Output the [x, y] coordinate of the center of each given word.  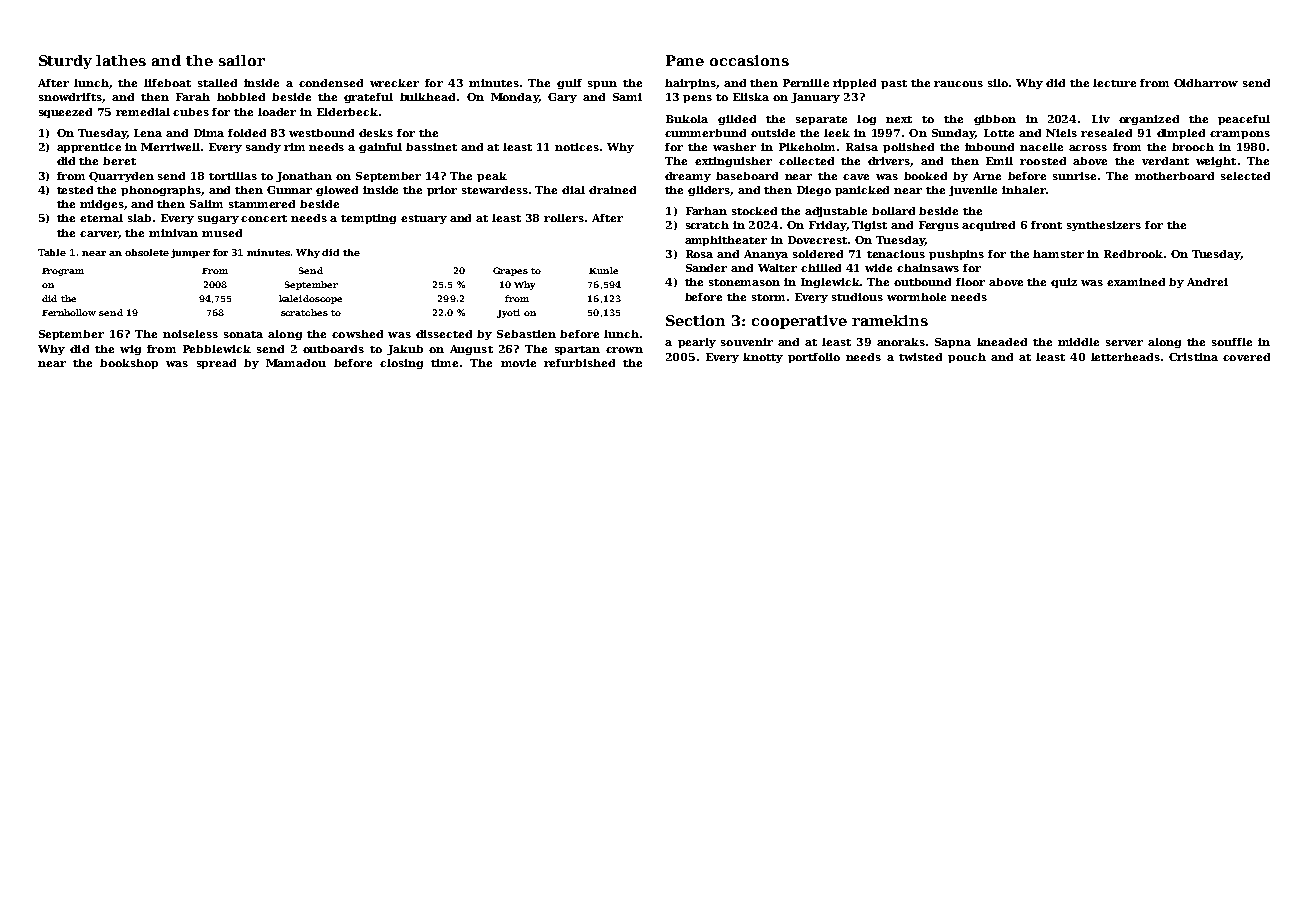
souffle [1232, 342]
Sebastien [526, 334]
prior [442, 191]
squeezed [65, 113]
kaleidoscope [310, 299]
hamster [1058, 254]
